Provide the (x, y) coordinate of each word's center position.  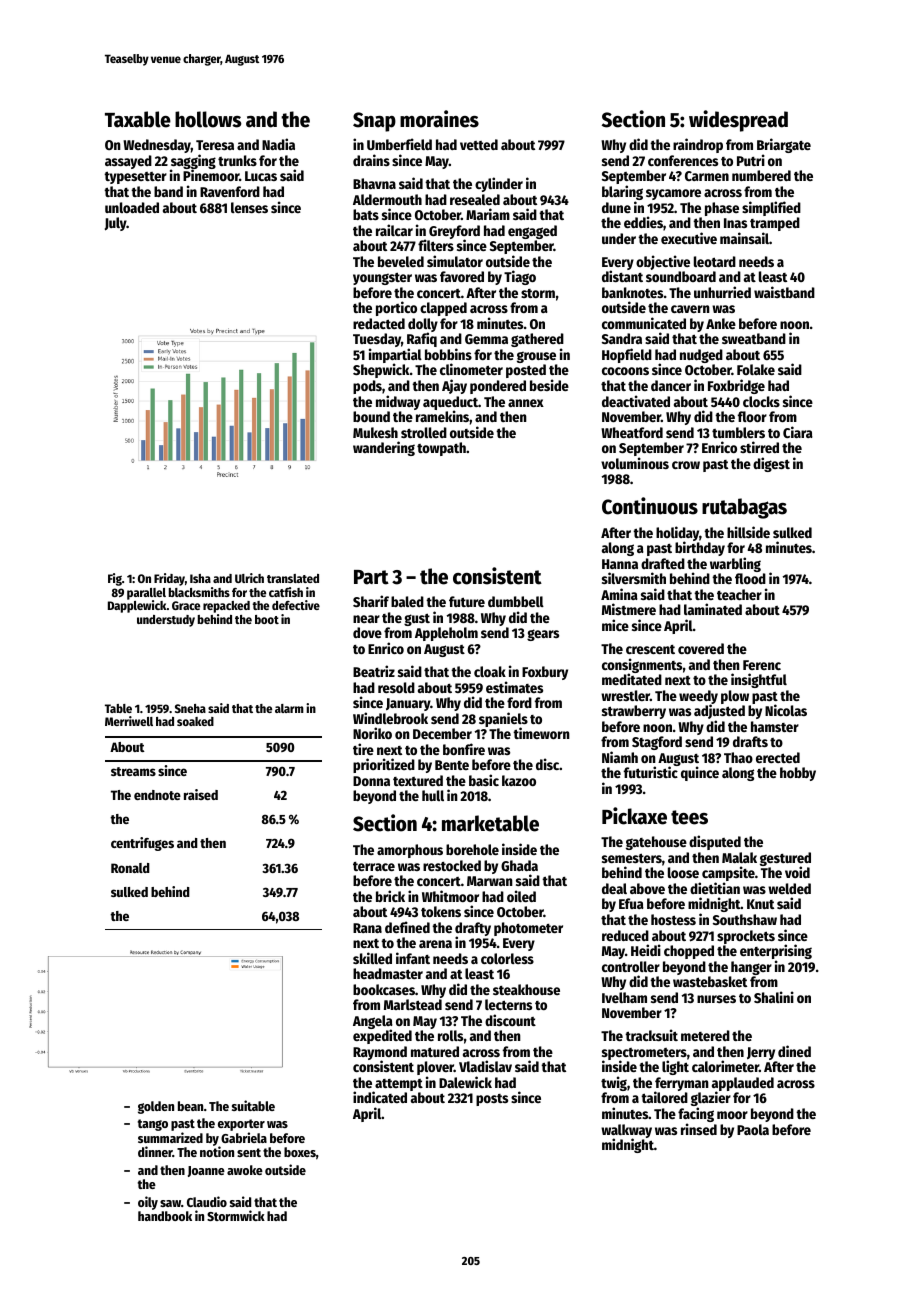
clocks (761, 401)
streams (133, 771)
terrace (374, 866)
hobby (798, 774)
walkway (626, 1131)
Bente (452, 765)
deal (614, 888)
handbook (165, 1216)
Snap (374, 122)
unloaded (132, 207)
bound (371, 416)
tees (689, 817)
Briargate (784, 146)
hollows (208, 119)
